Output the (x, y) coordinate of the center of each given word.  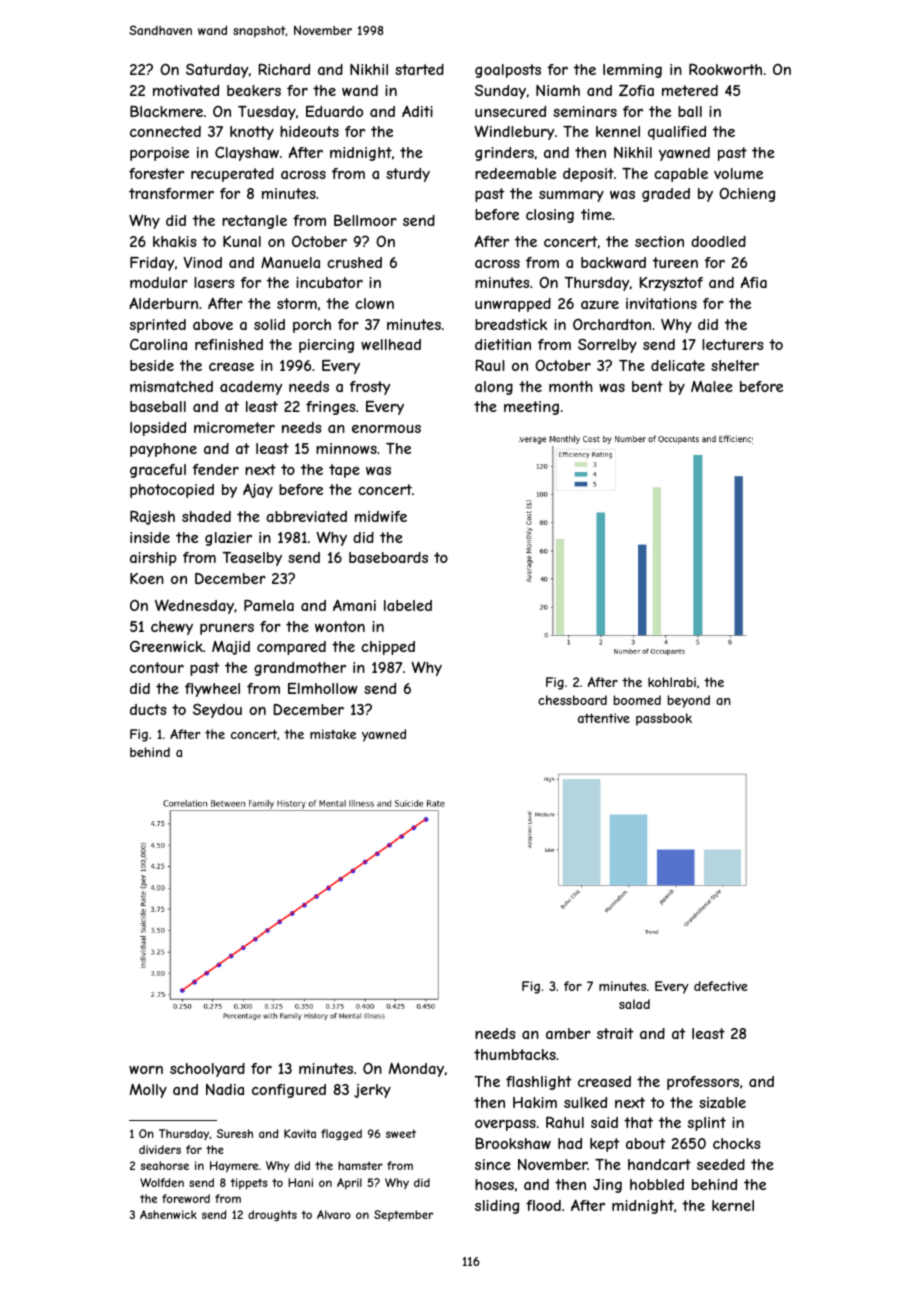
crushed (354, 262)
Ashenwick (168, 1214)
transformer (171, 193)
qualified (677, 133)
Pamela (269, 605)
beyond (689, 701)
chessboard (572, 700)
